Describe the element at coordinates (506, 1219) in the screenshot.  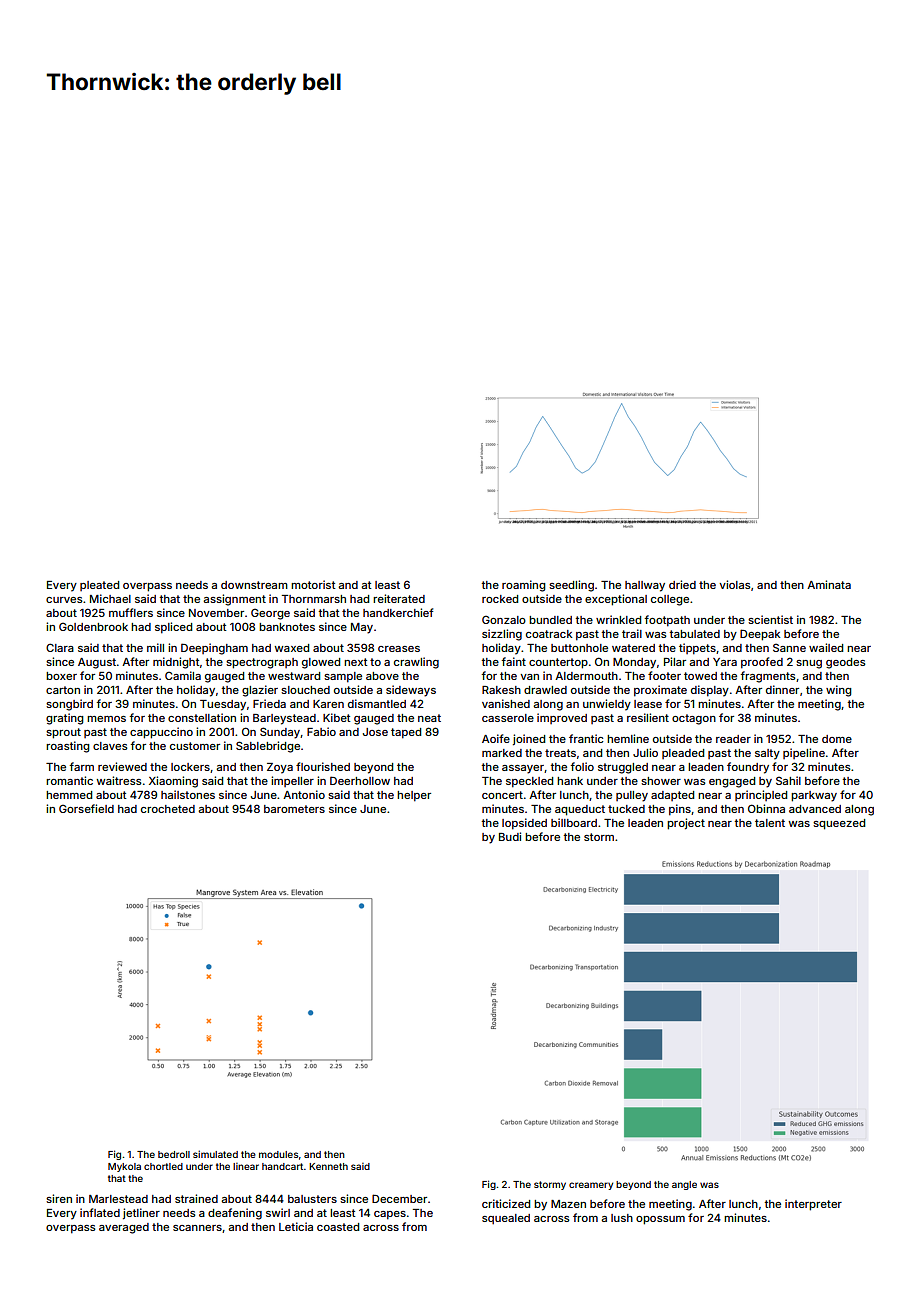
I see `squealed` at that location.
